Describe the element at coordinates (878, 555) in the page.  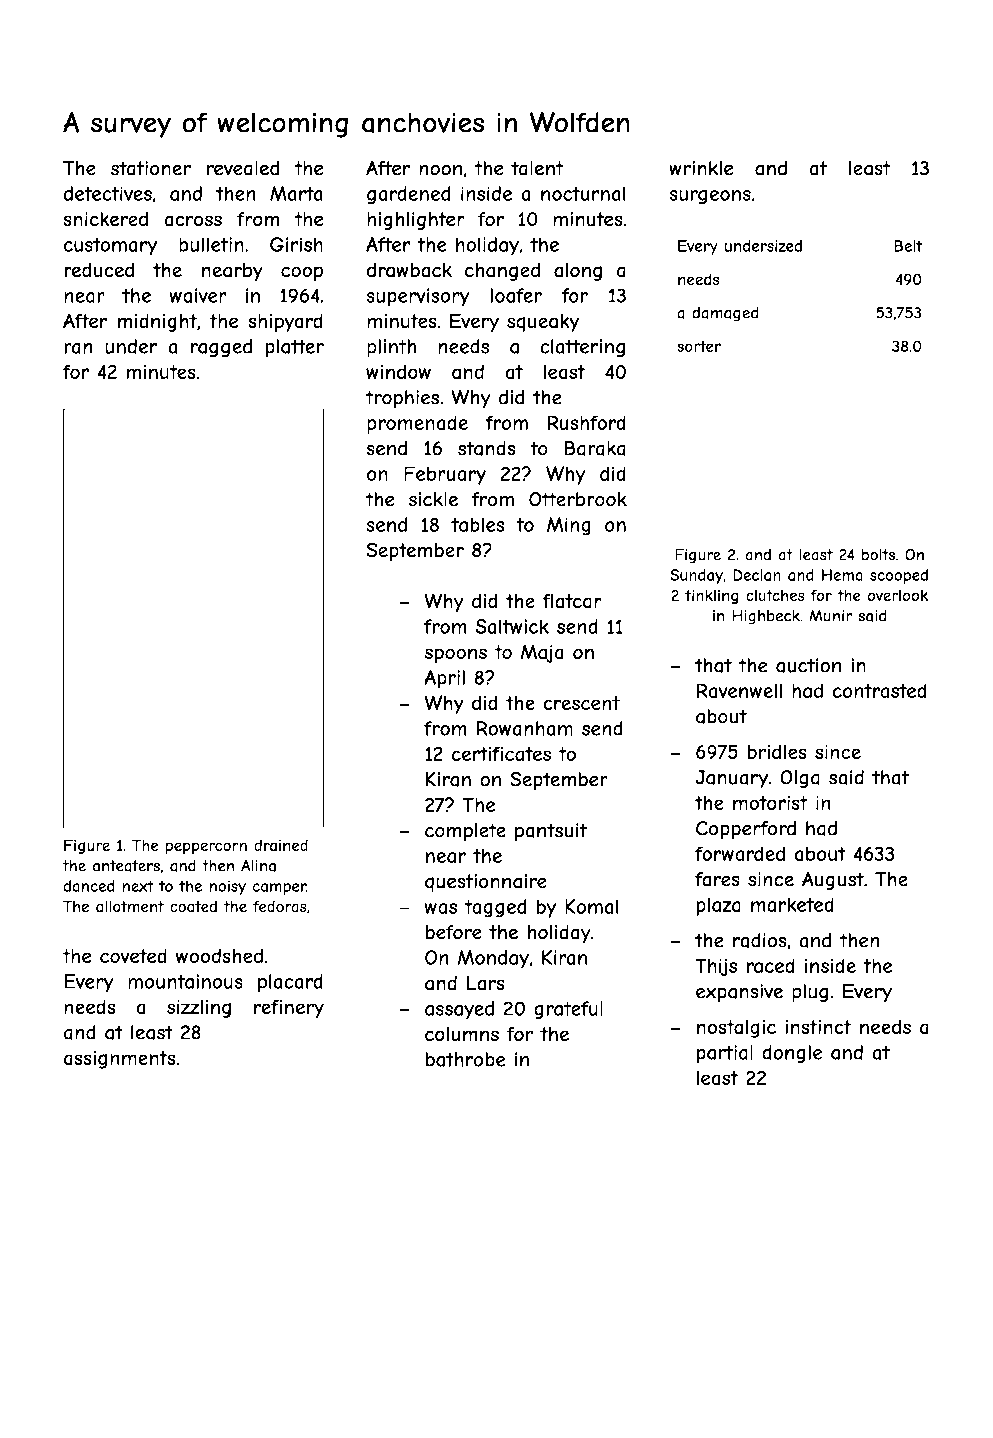
I see `bolts` at that location.
